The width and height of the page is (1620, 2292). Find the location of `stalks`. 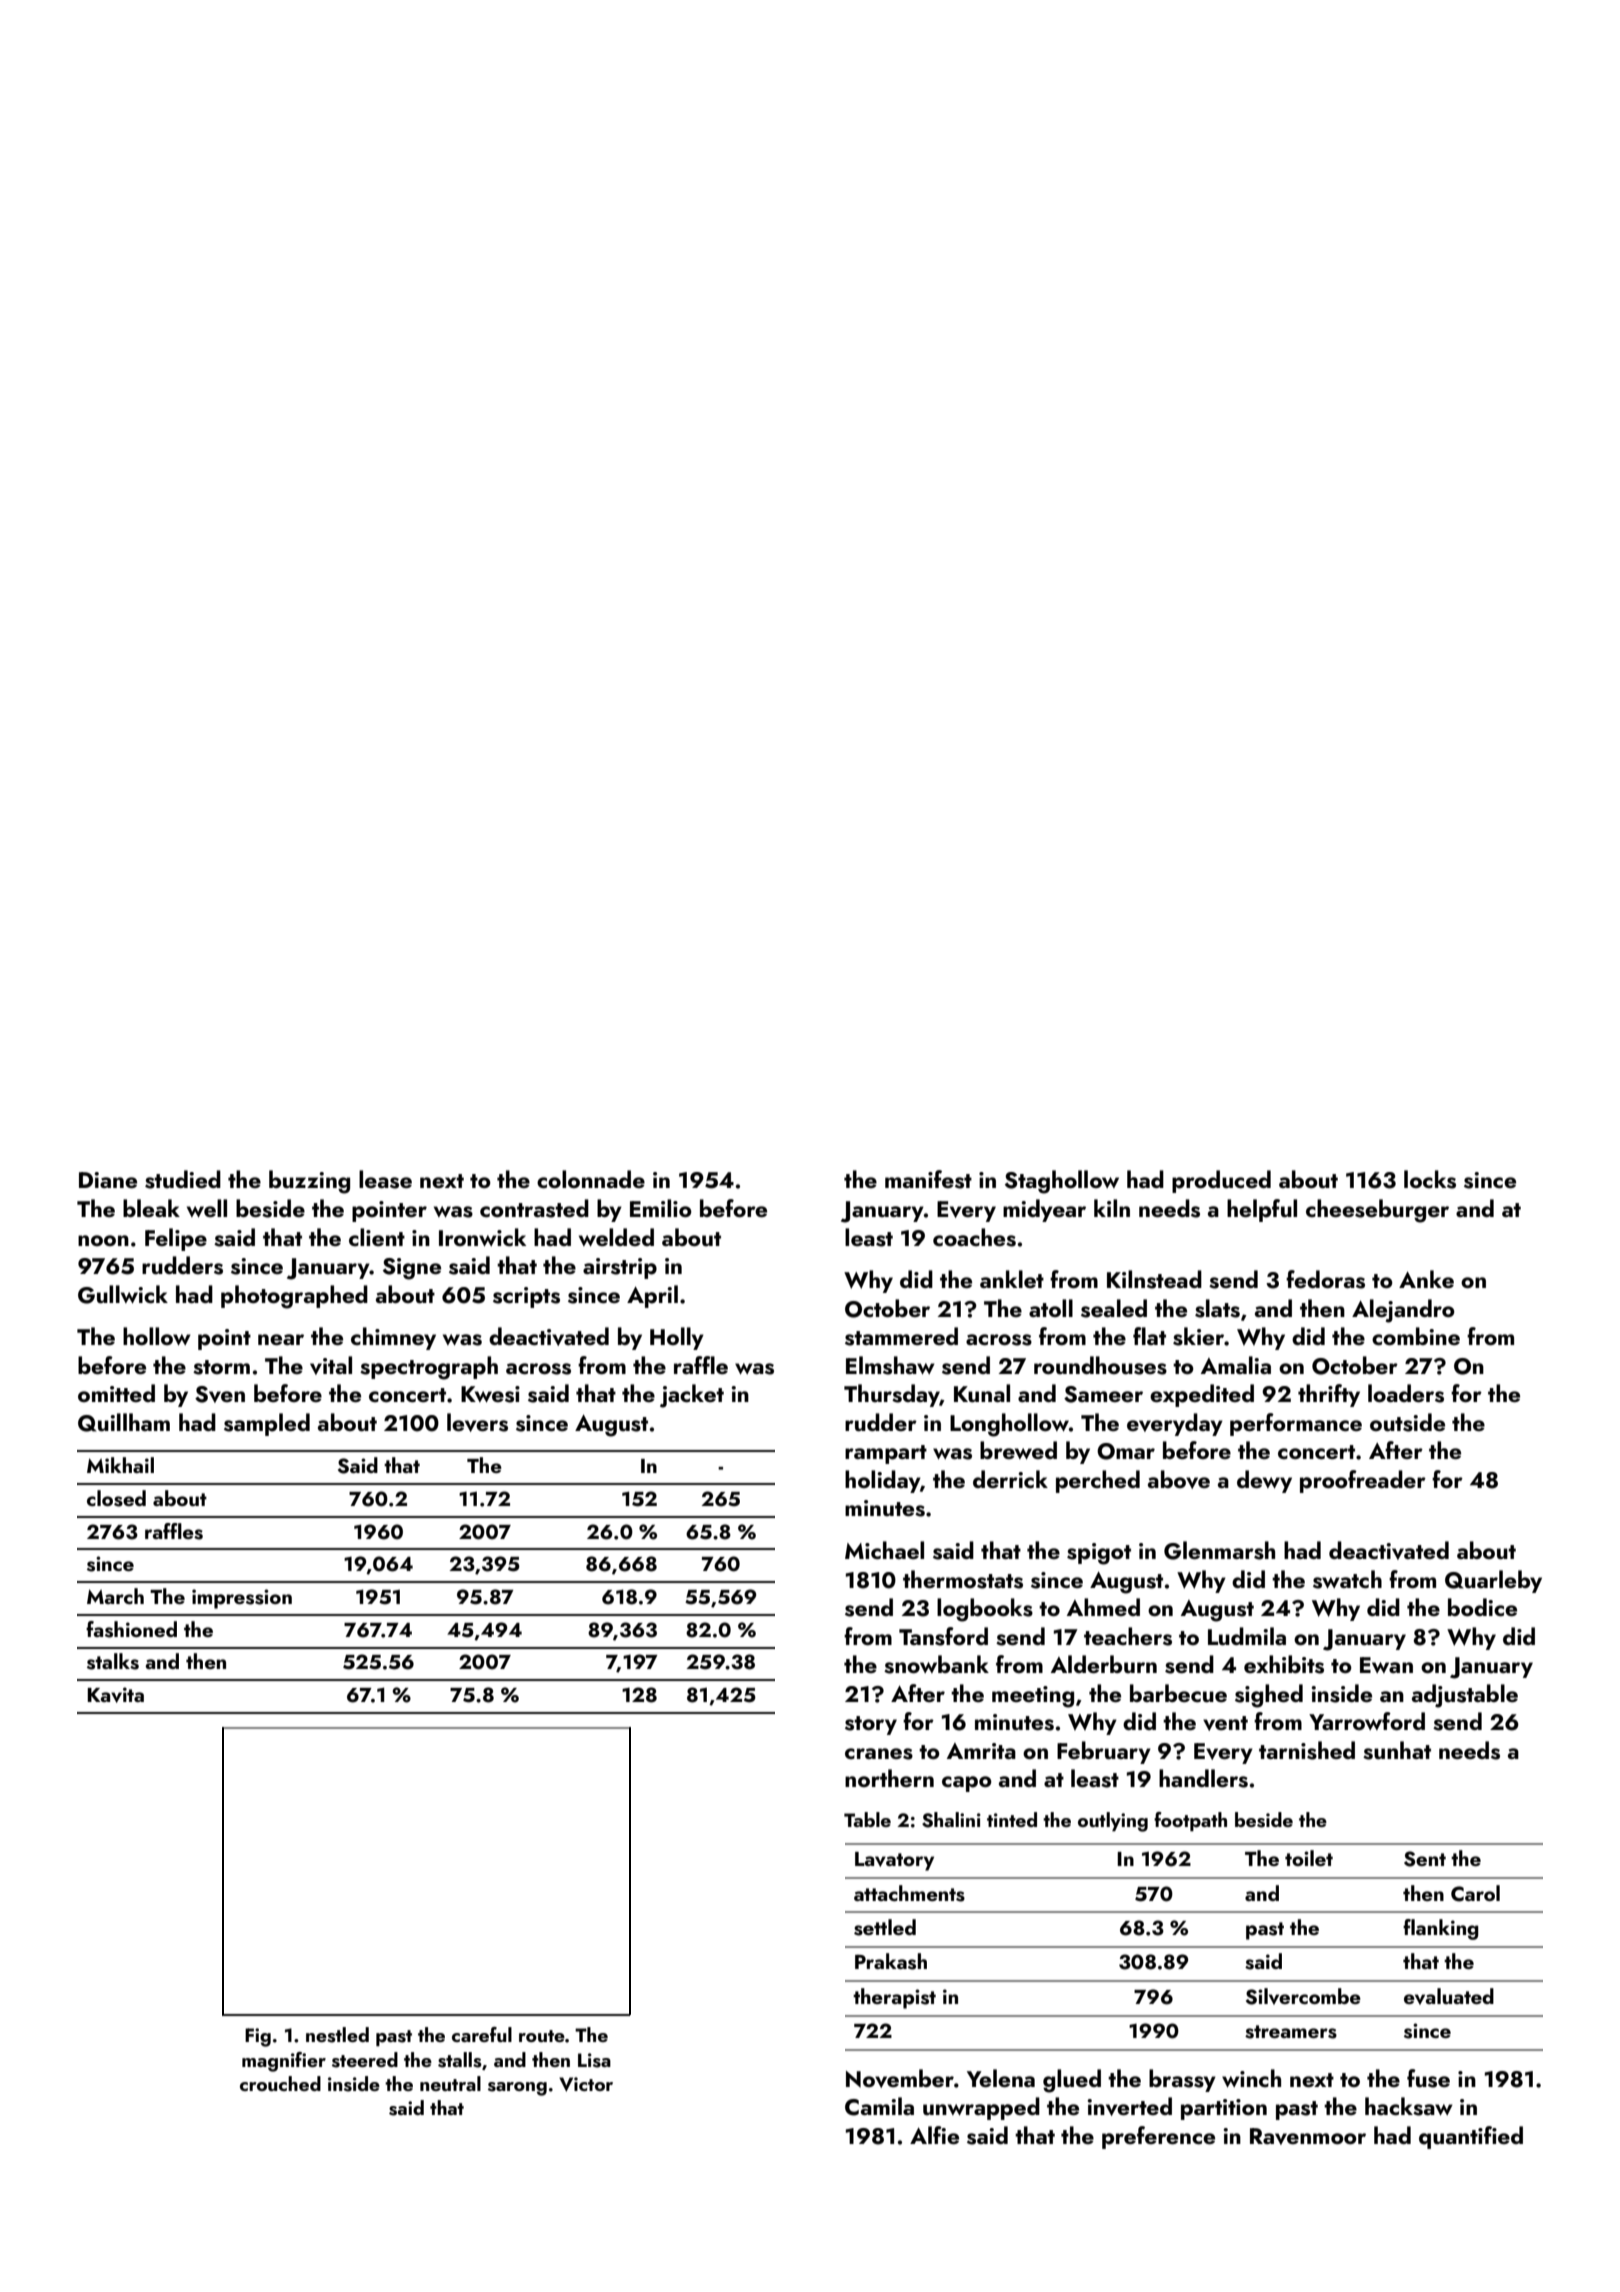

stalks is located at coordinates (113, 1661).
